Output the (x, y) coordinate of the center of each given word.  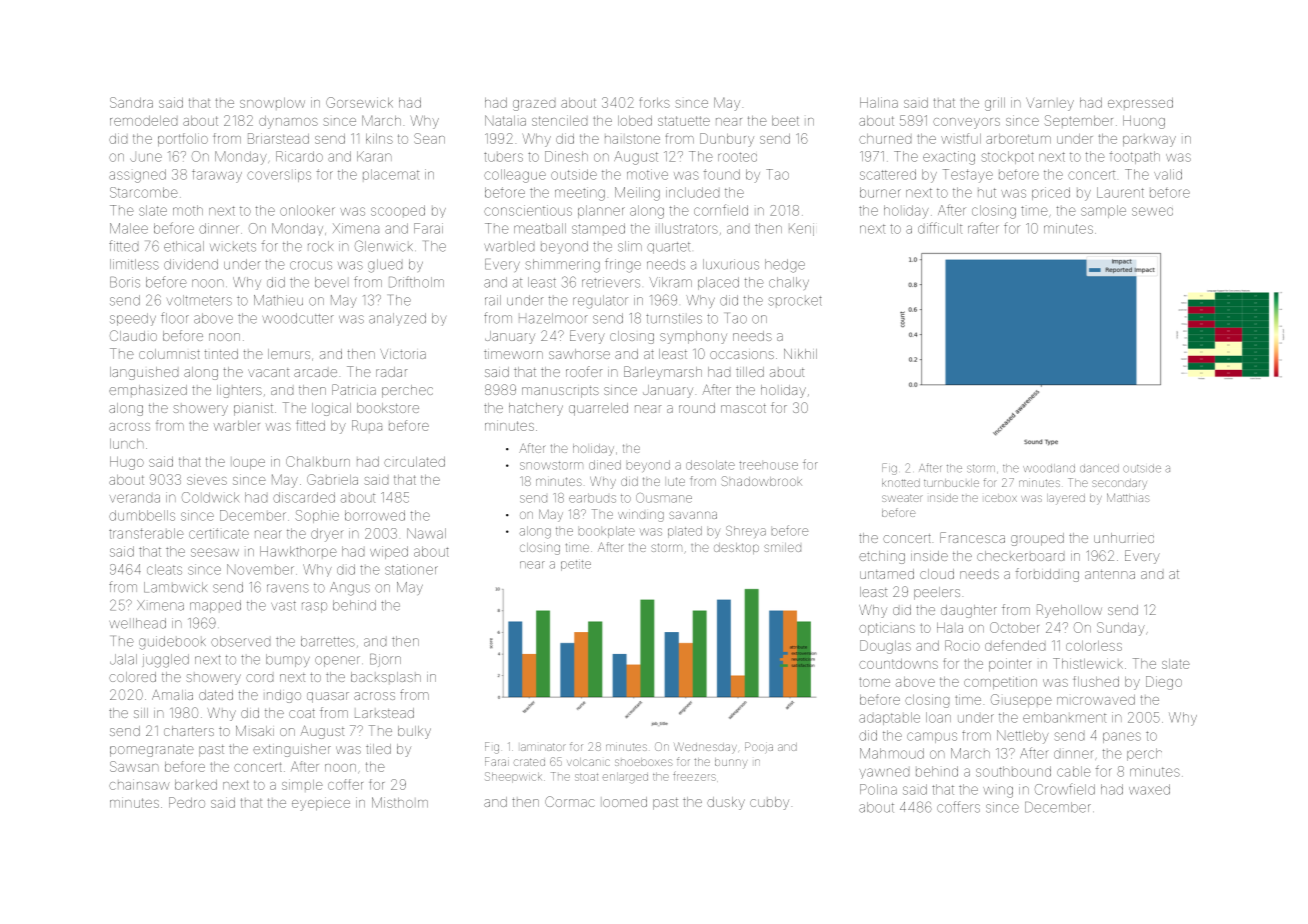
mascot (743, 408)
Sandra (131, 102)
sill (141, 713)
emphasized (148, 390)
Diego (1164, 683)
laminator (543, 747)
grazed (534, 105)
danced (1099, 468)
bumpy (288, 660)
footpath (1135, 157)
